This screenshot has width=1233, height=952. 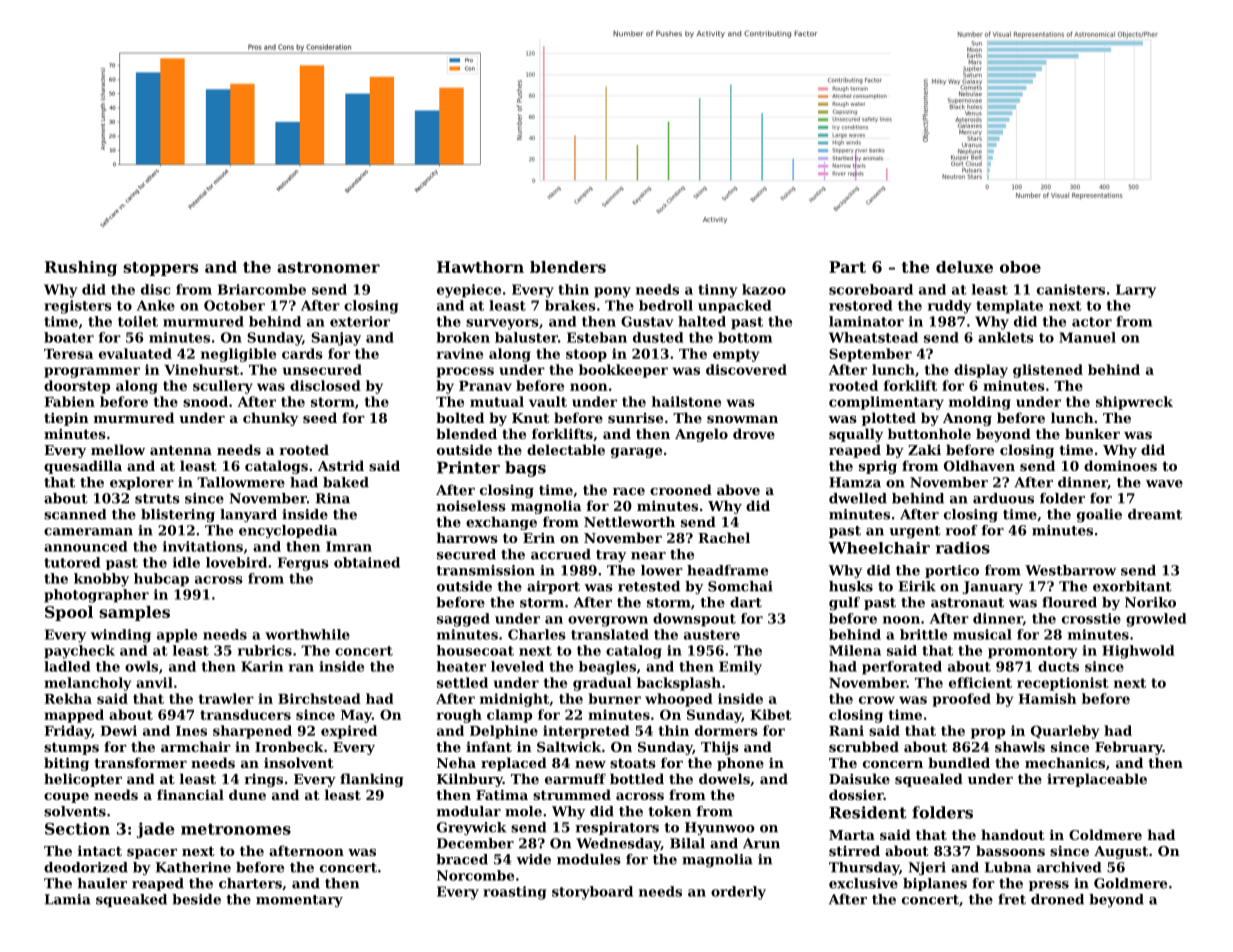 What do you see at coordinates (81, 268) in the screenshot?
I see `Rushing` at bounding box center [81, 268].
